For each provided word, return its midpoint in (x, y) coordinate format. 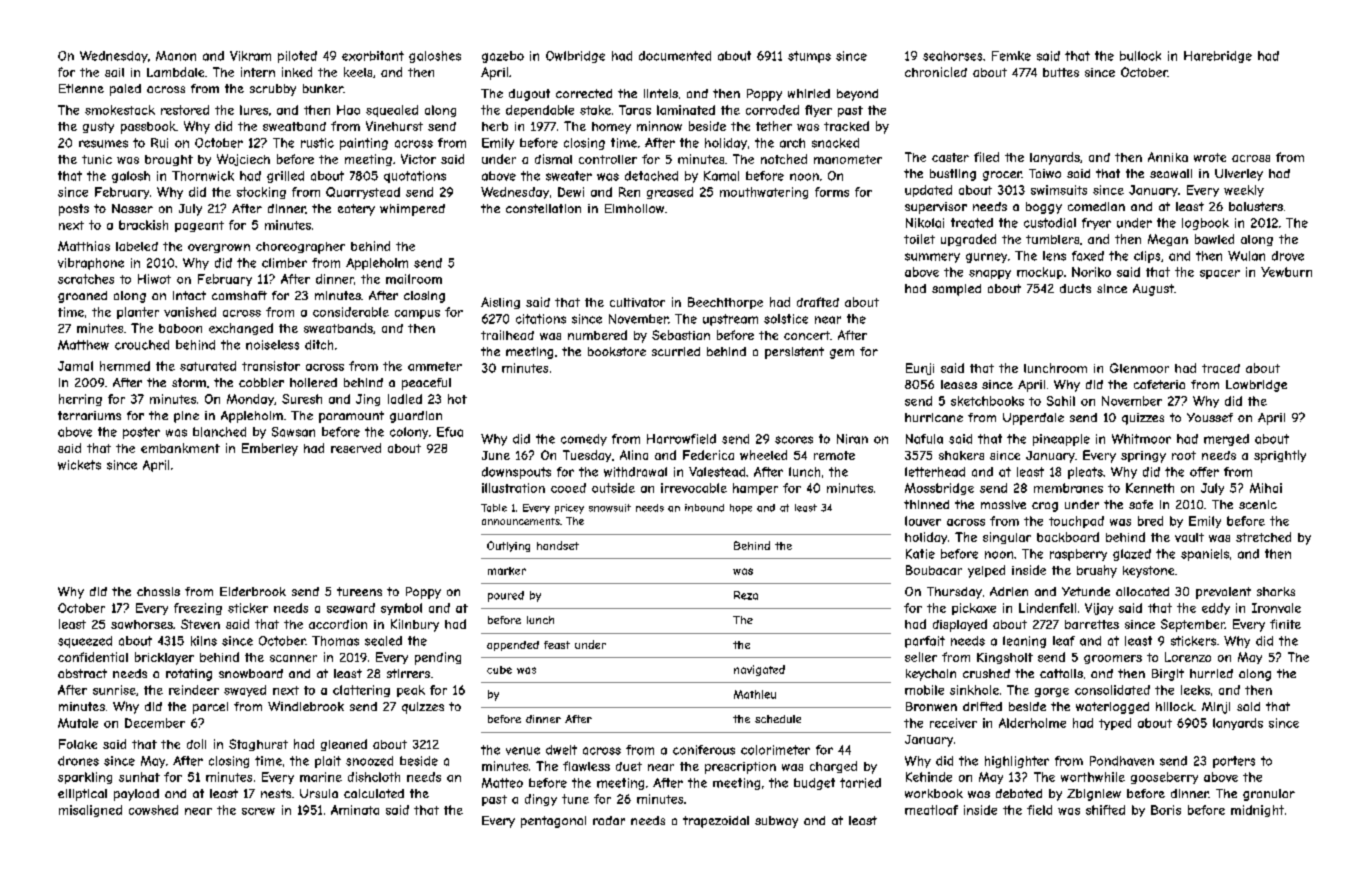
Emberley (270, 449)
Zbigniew (1094, 795)
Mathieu (755, 694)
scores (794, 440)
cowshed (153, 810)
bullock (1140, 56)
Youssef (1210, 417)
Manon (176, 56)
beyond (857, 95)
